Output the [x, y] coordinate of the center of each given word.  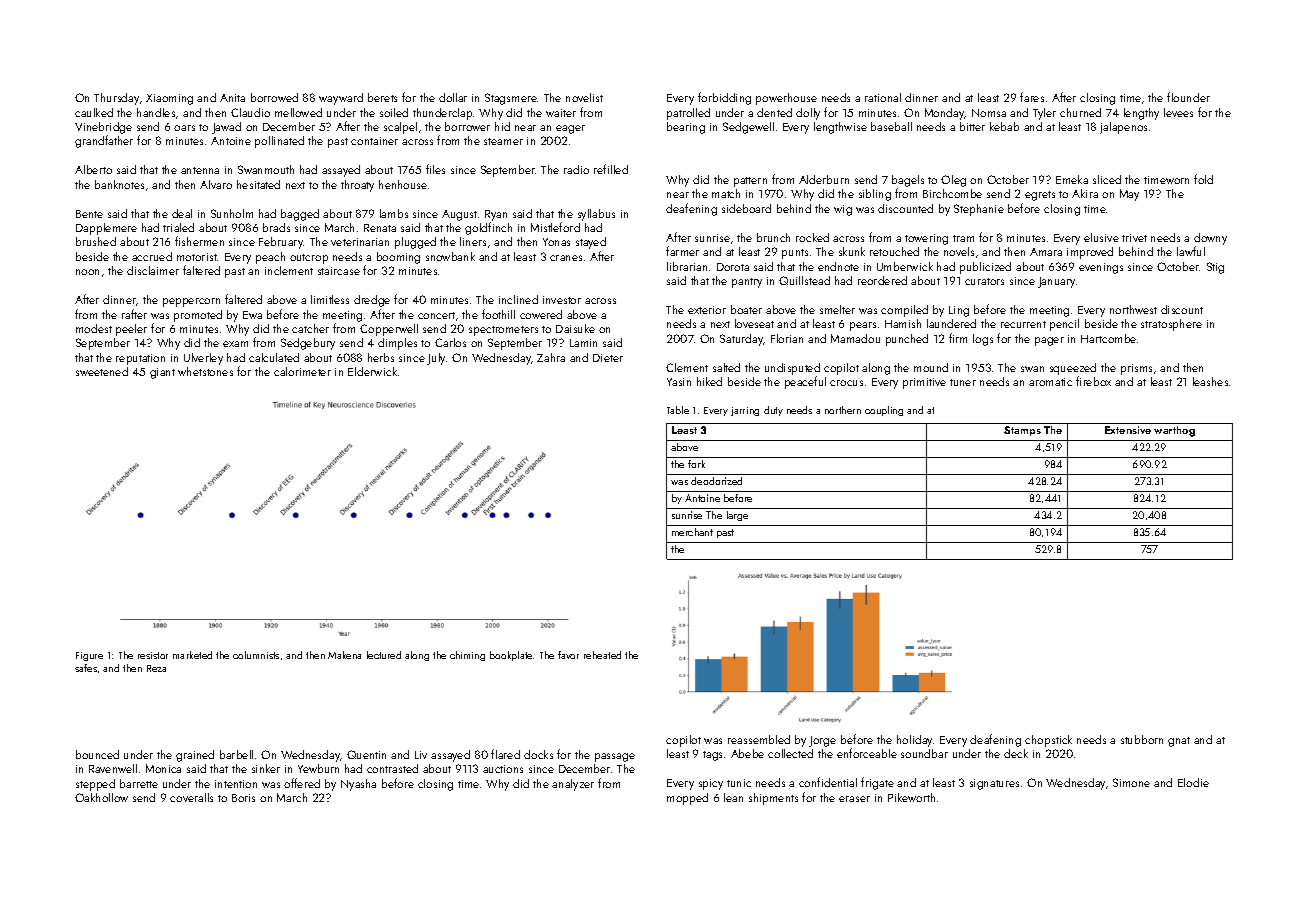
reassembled [759, 739]
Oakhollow [101, 797]
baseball [891, 126]
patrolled [688, 114]
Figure [89, 656]
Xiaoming [169, 99]
